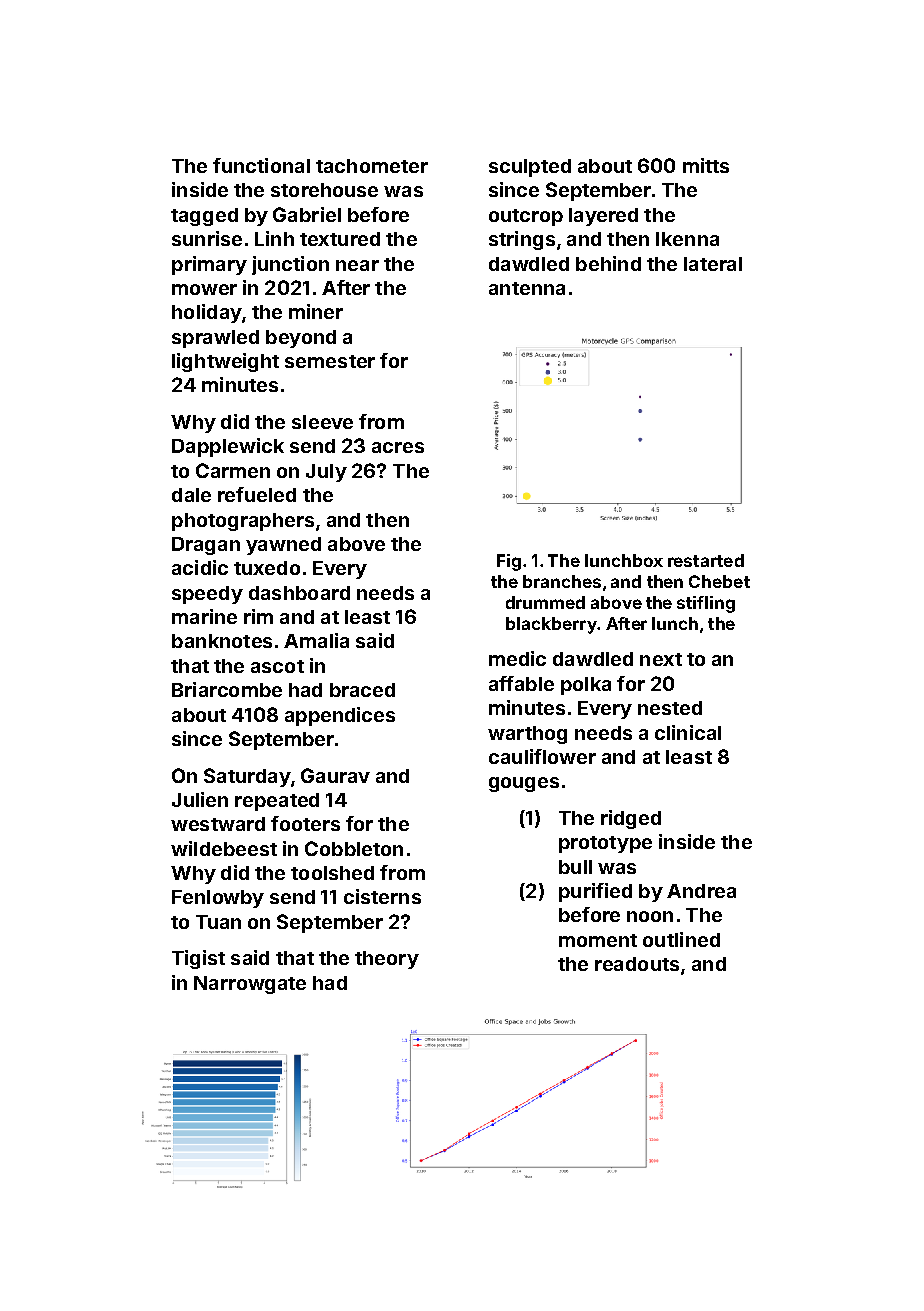 The image size is (924, 1311). I want to click on blackberry, so click(551, 625).
